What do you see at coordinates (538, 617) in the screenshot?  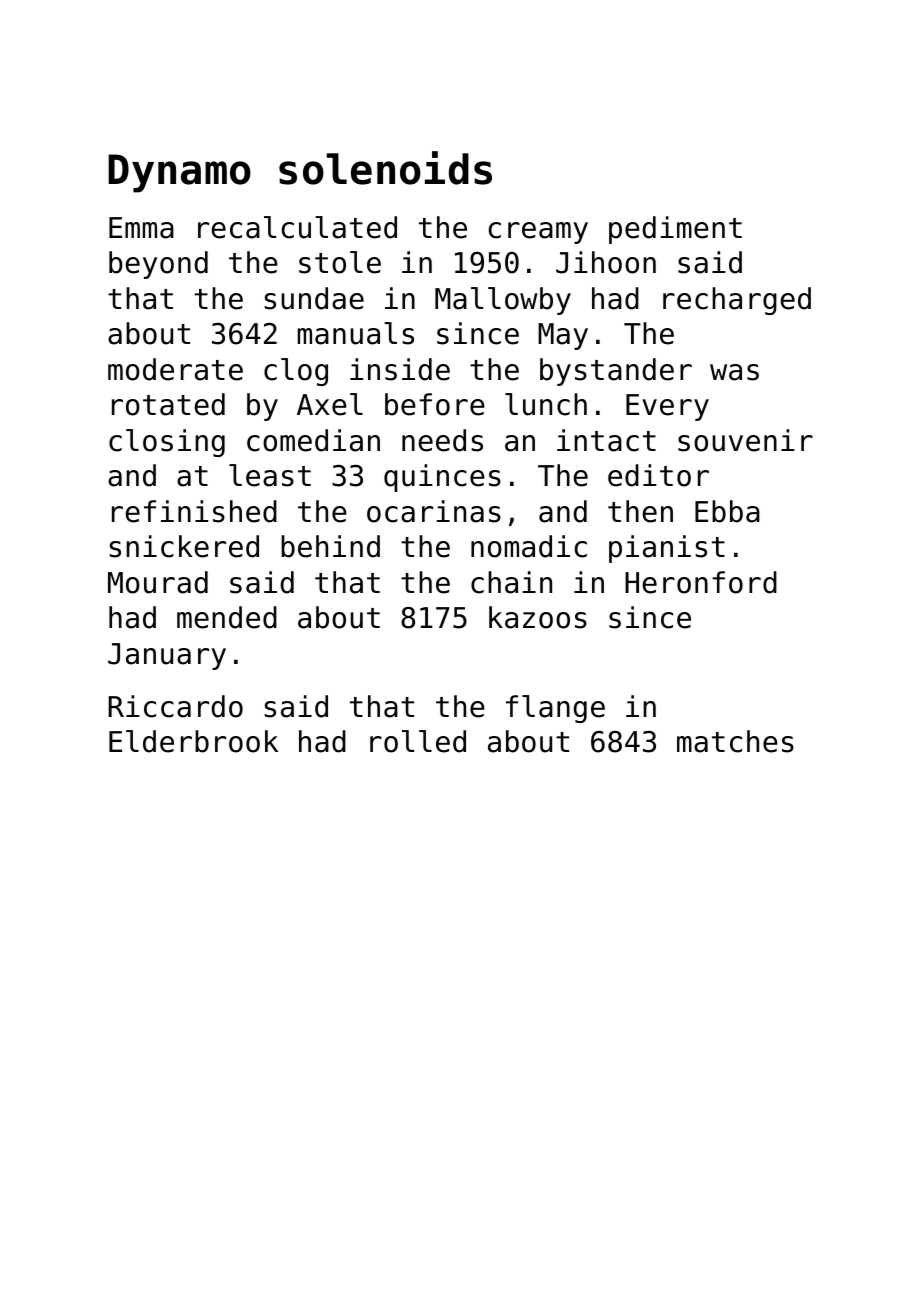 I see `kazoos` at bounding box center [538, 617].
